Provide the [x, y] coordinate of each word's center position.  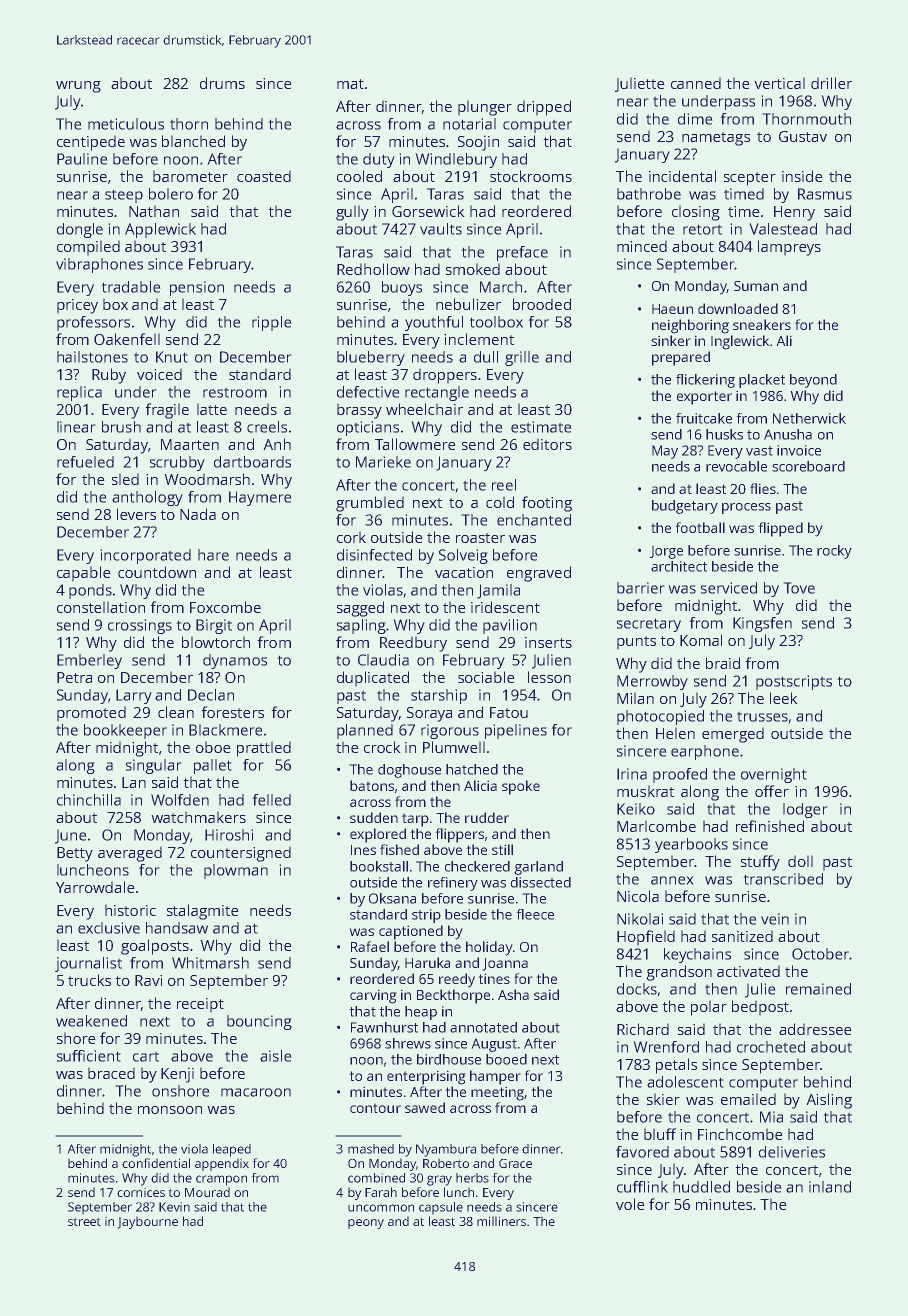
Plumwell [454, 747]
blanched [193, 141]
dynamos [235, 661]
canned [696, 83]
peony [366, 1224]
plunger [485, 108]
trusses [762, 716]
